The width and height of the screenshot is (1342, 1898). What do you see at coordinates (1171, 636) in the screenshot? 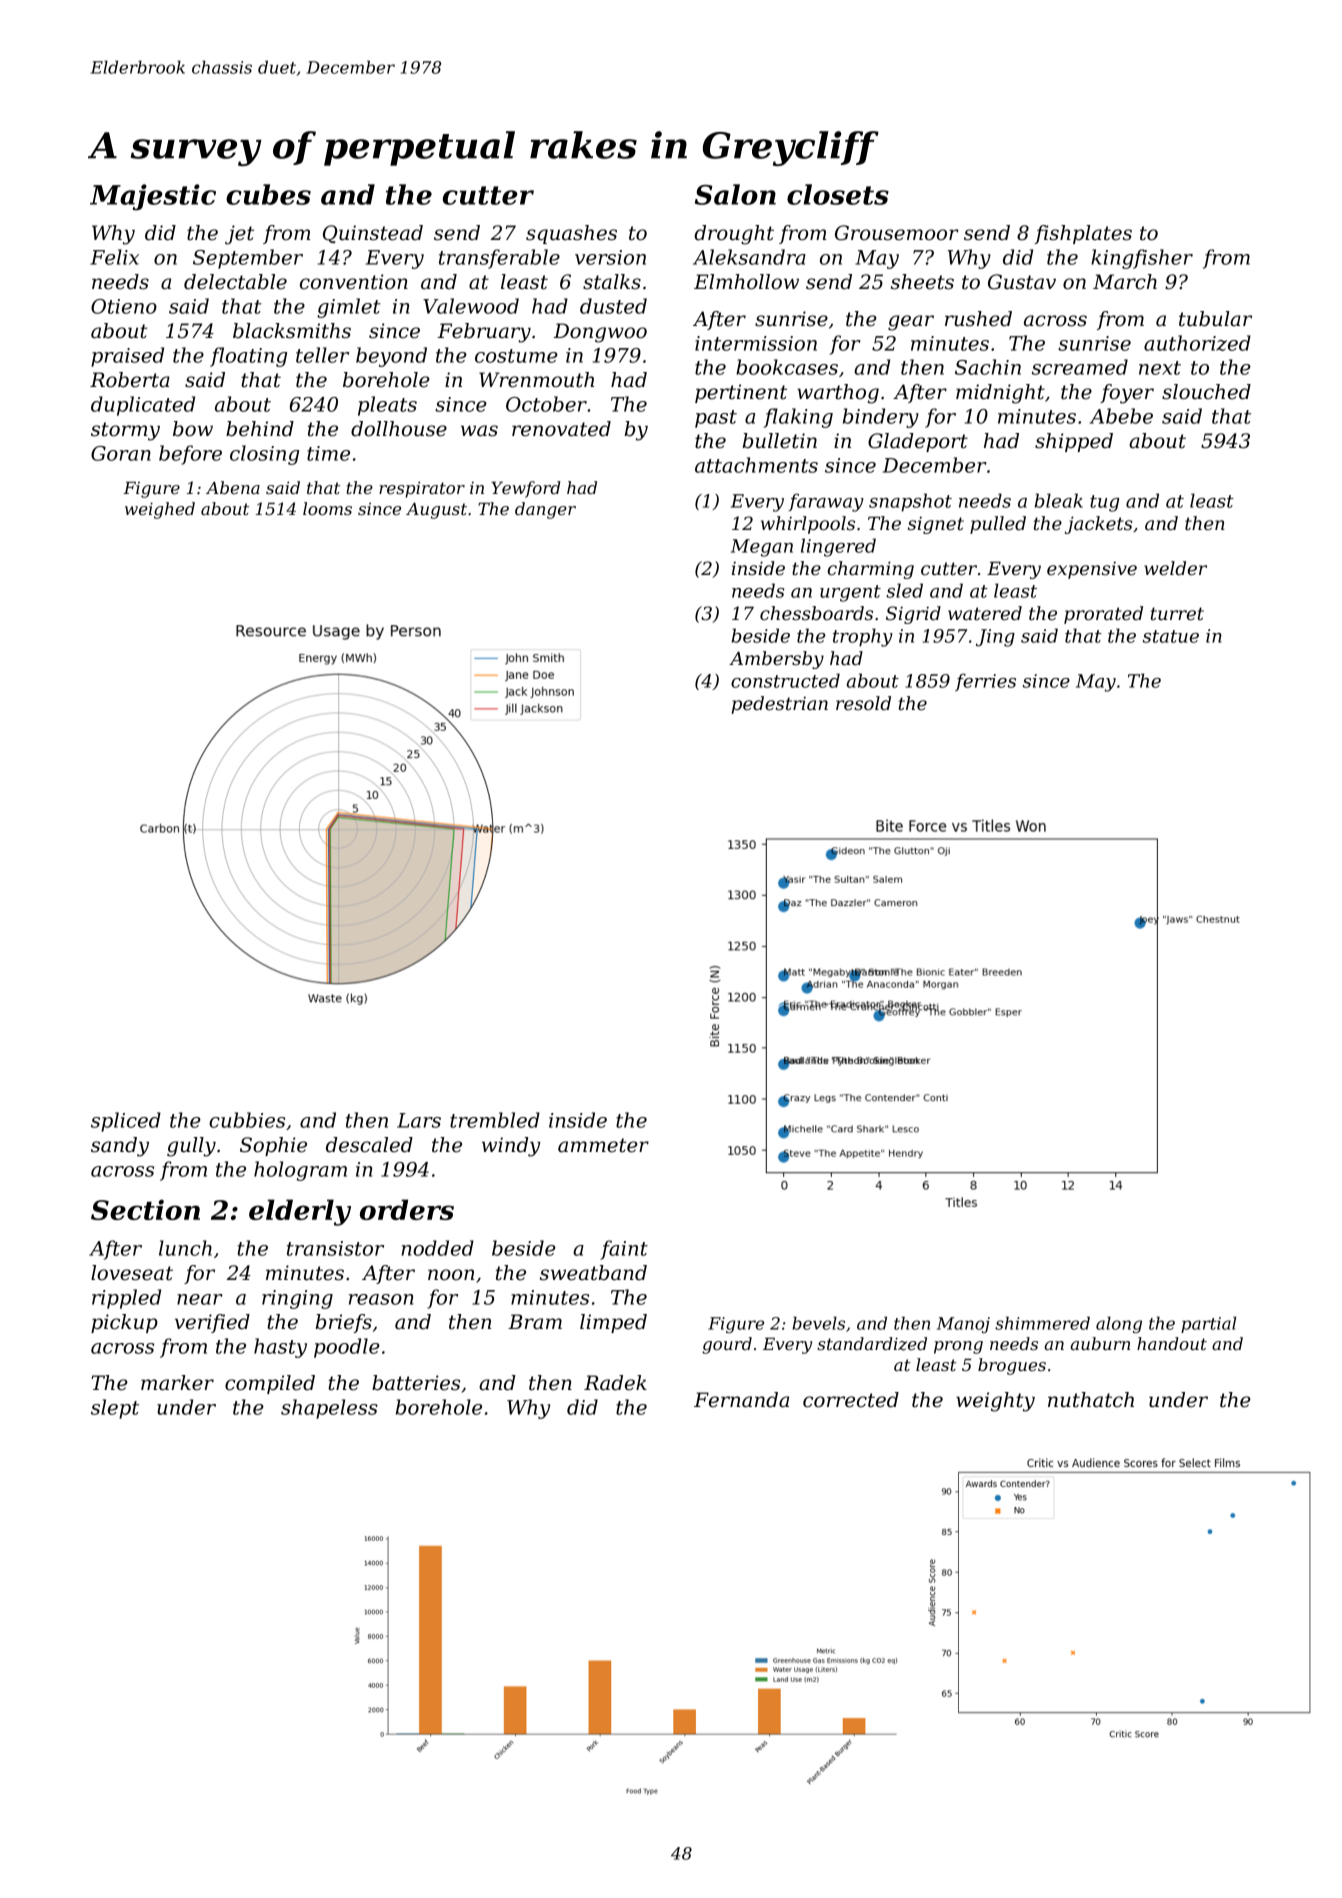
I see `statue` at bounding box center [1171, 636].
